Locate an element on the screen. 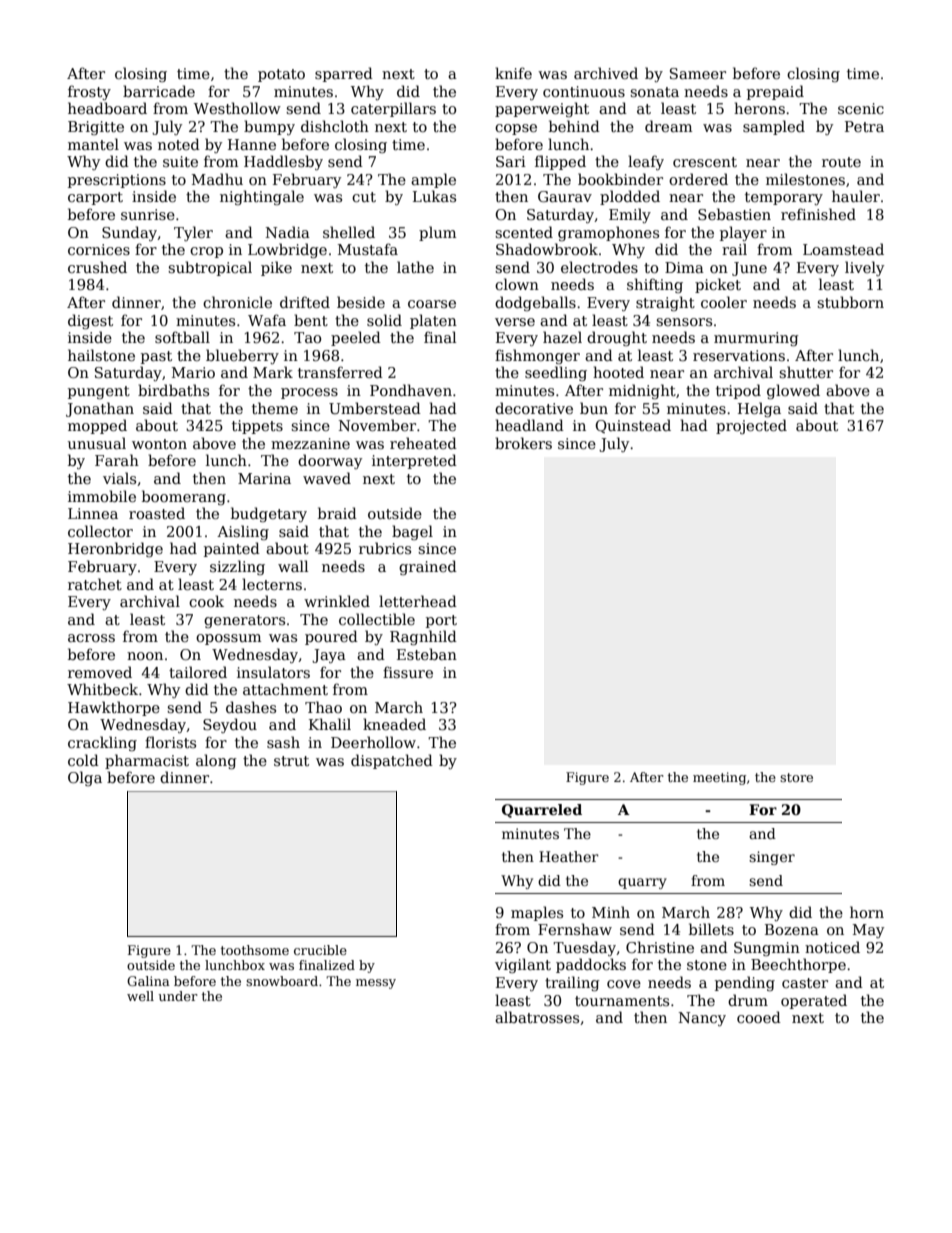 The image size is (952, 1233). Sameer is located at coordinates (698, 73).
